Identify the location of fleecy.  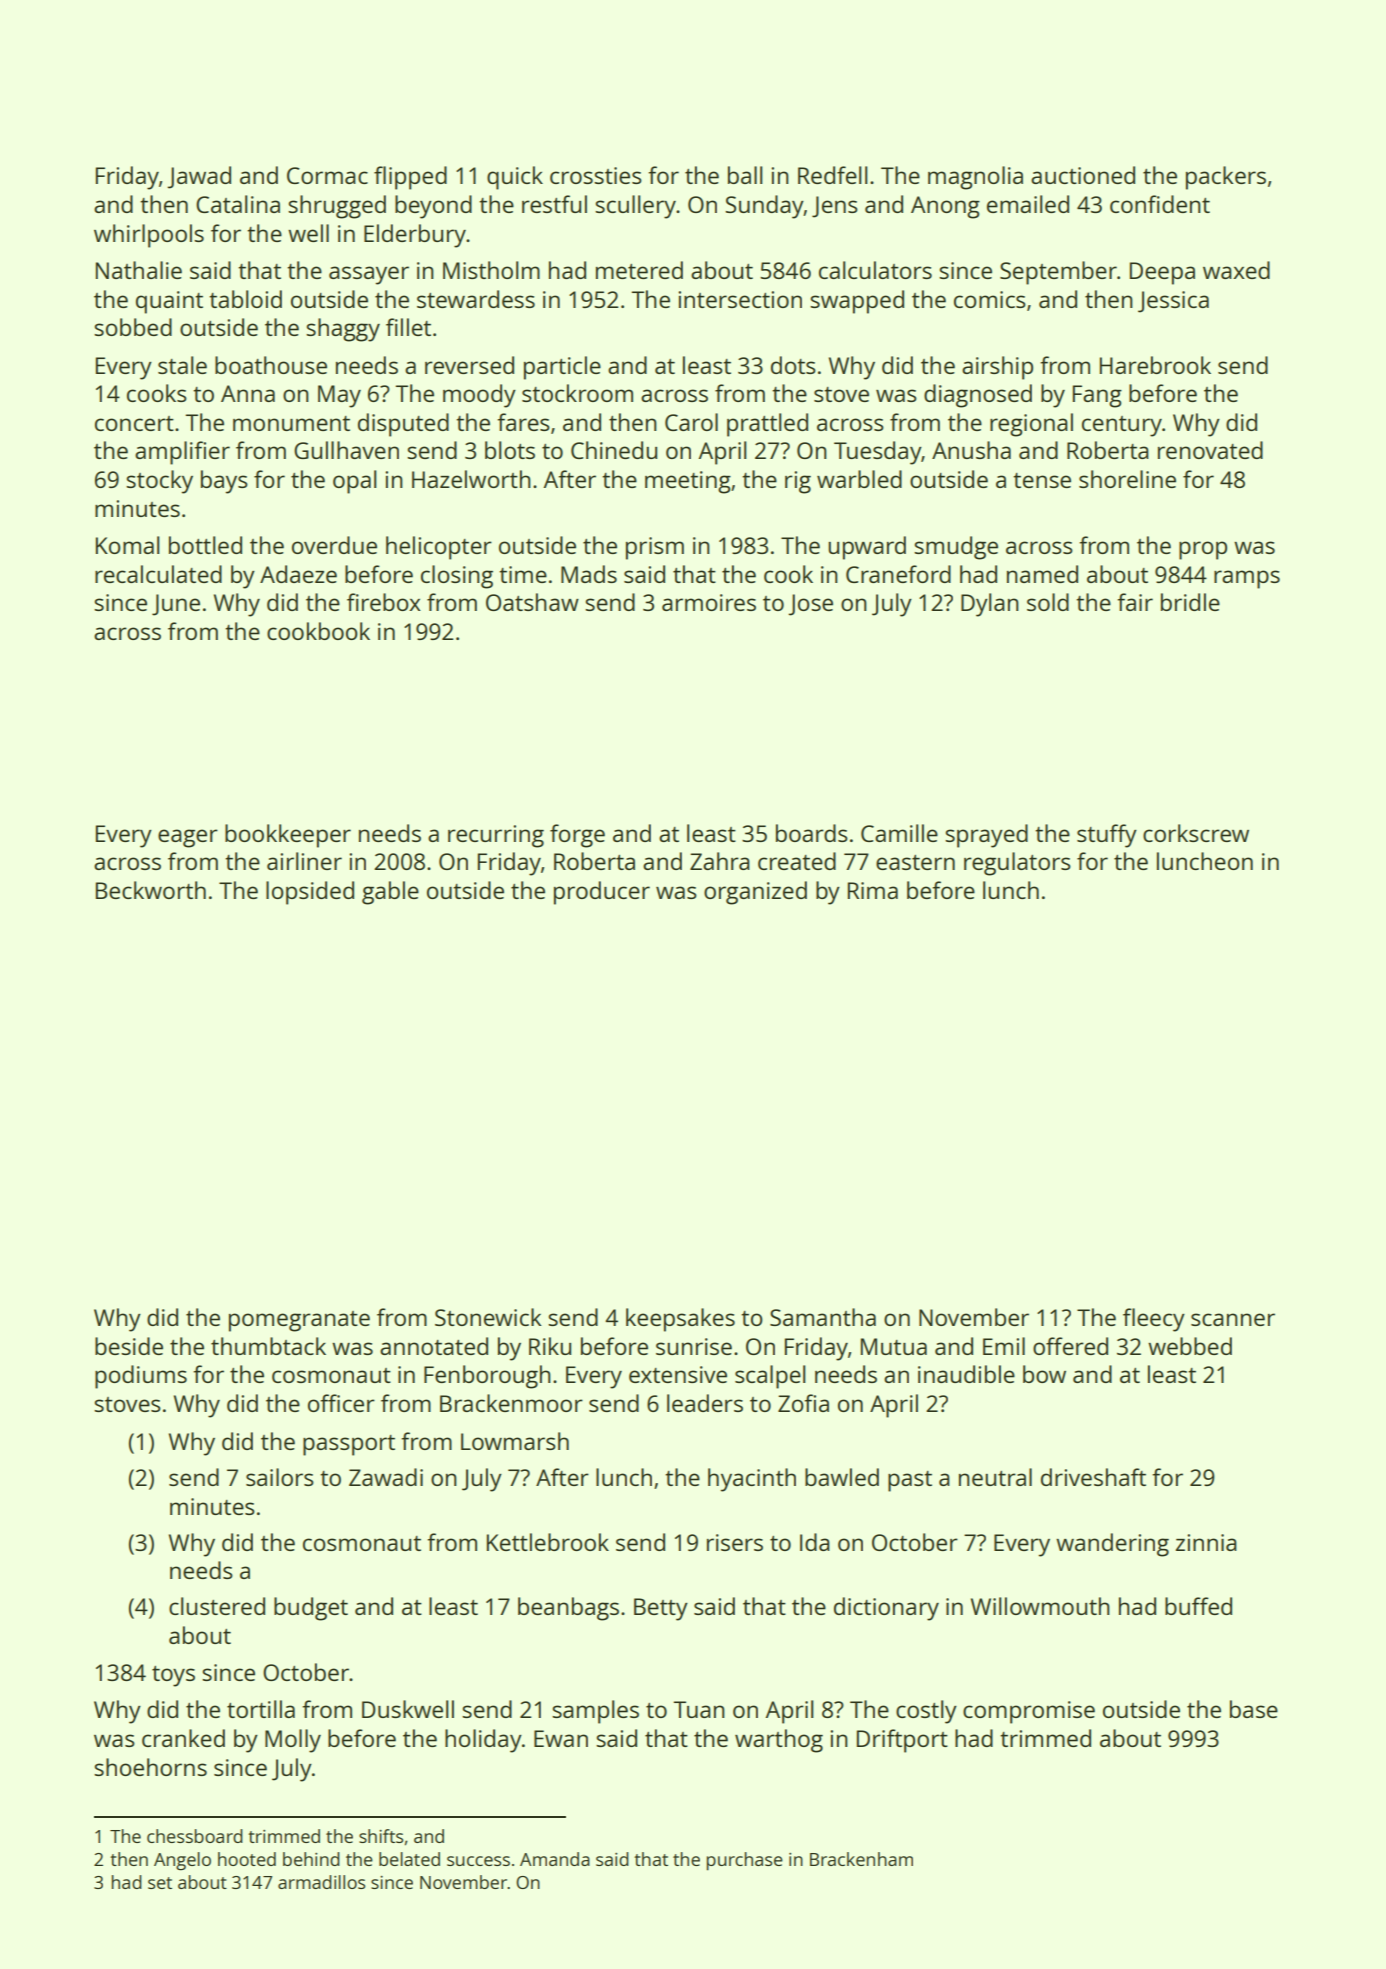
(1154, 1320).
